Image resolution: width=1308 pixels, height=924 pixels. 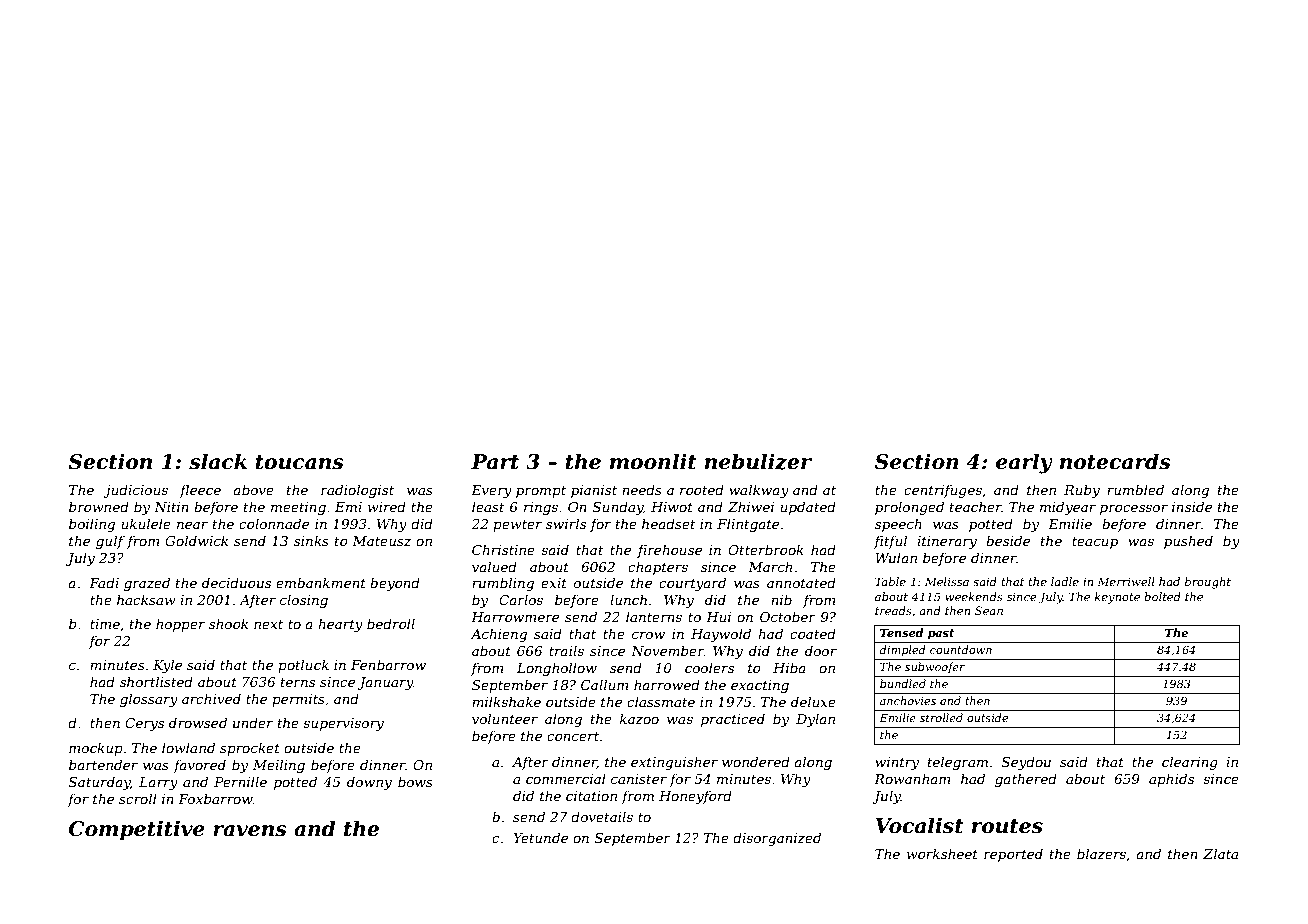 I want to click on downy, so click(x=369, y=783).
